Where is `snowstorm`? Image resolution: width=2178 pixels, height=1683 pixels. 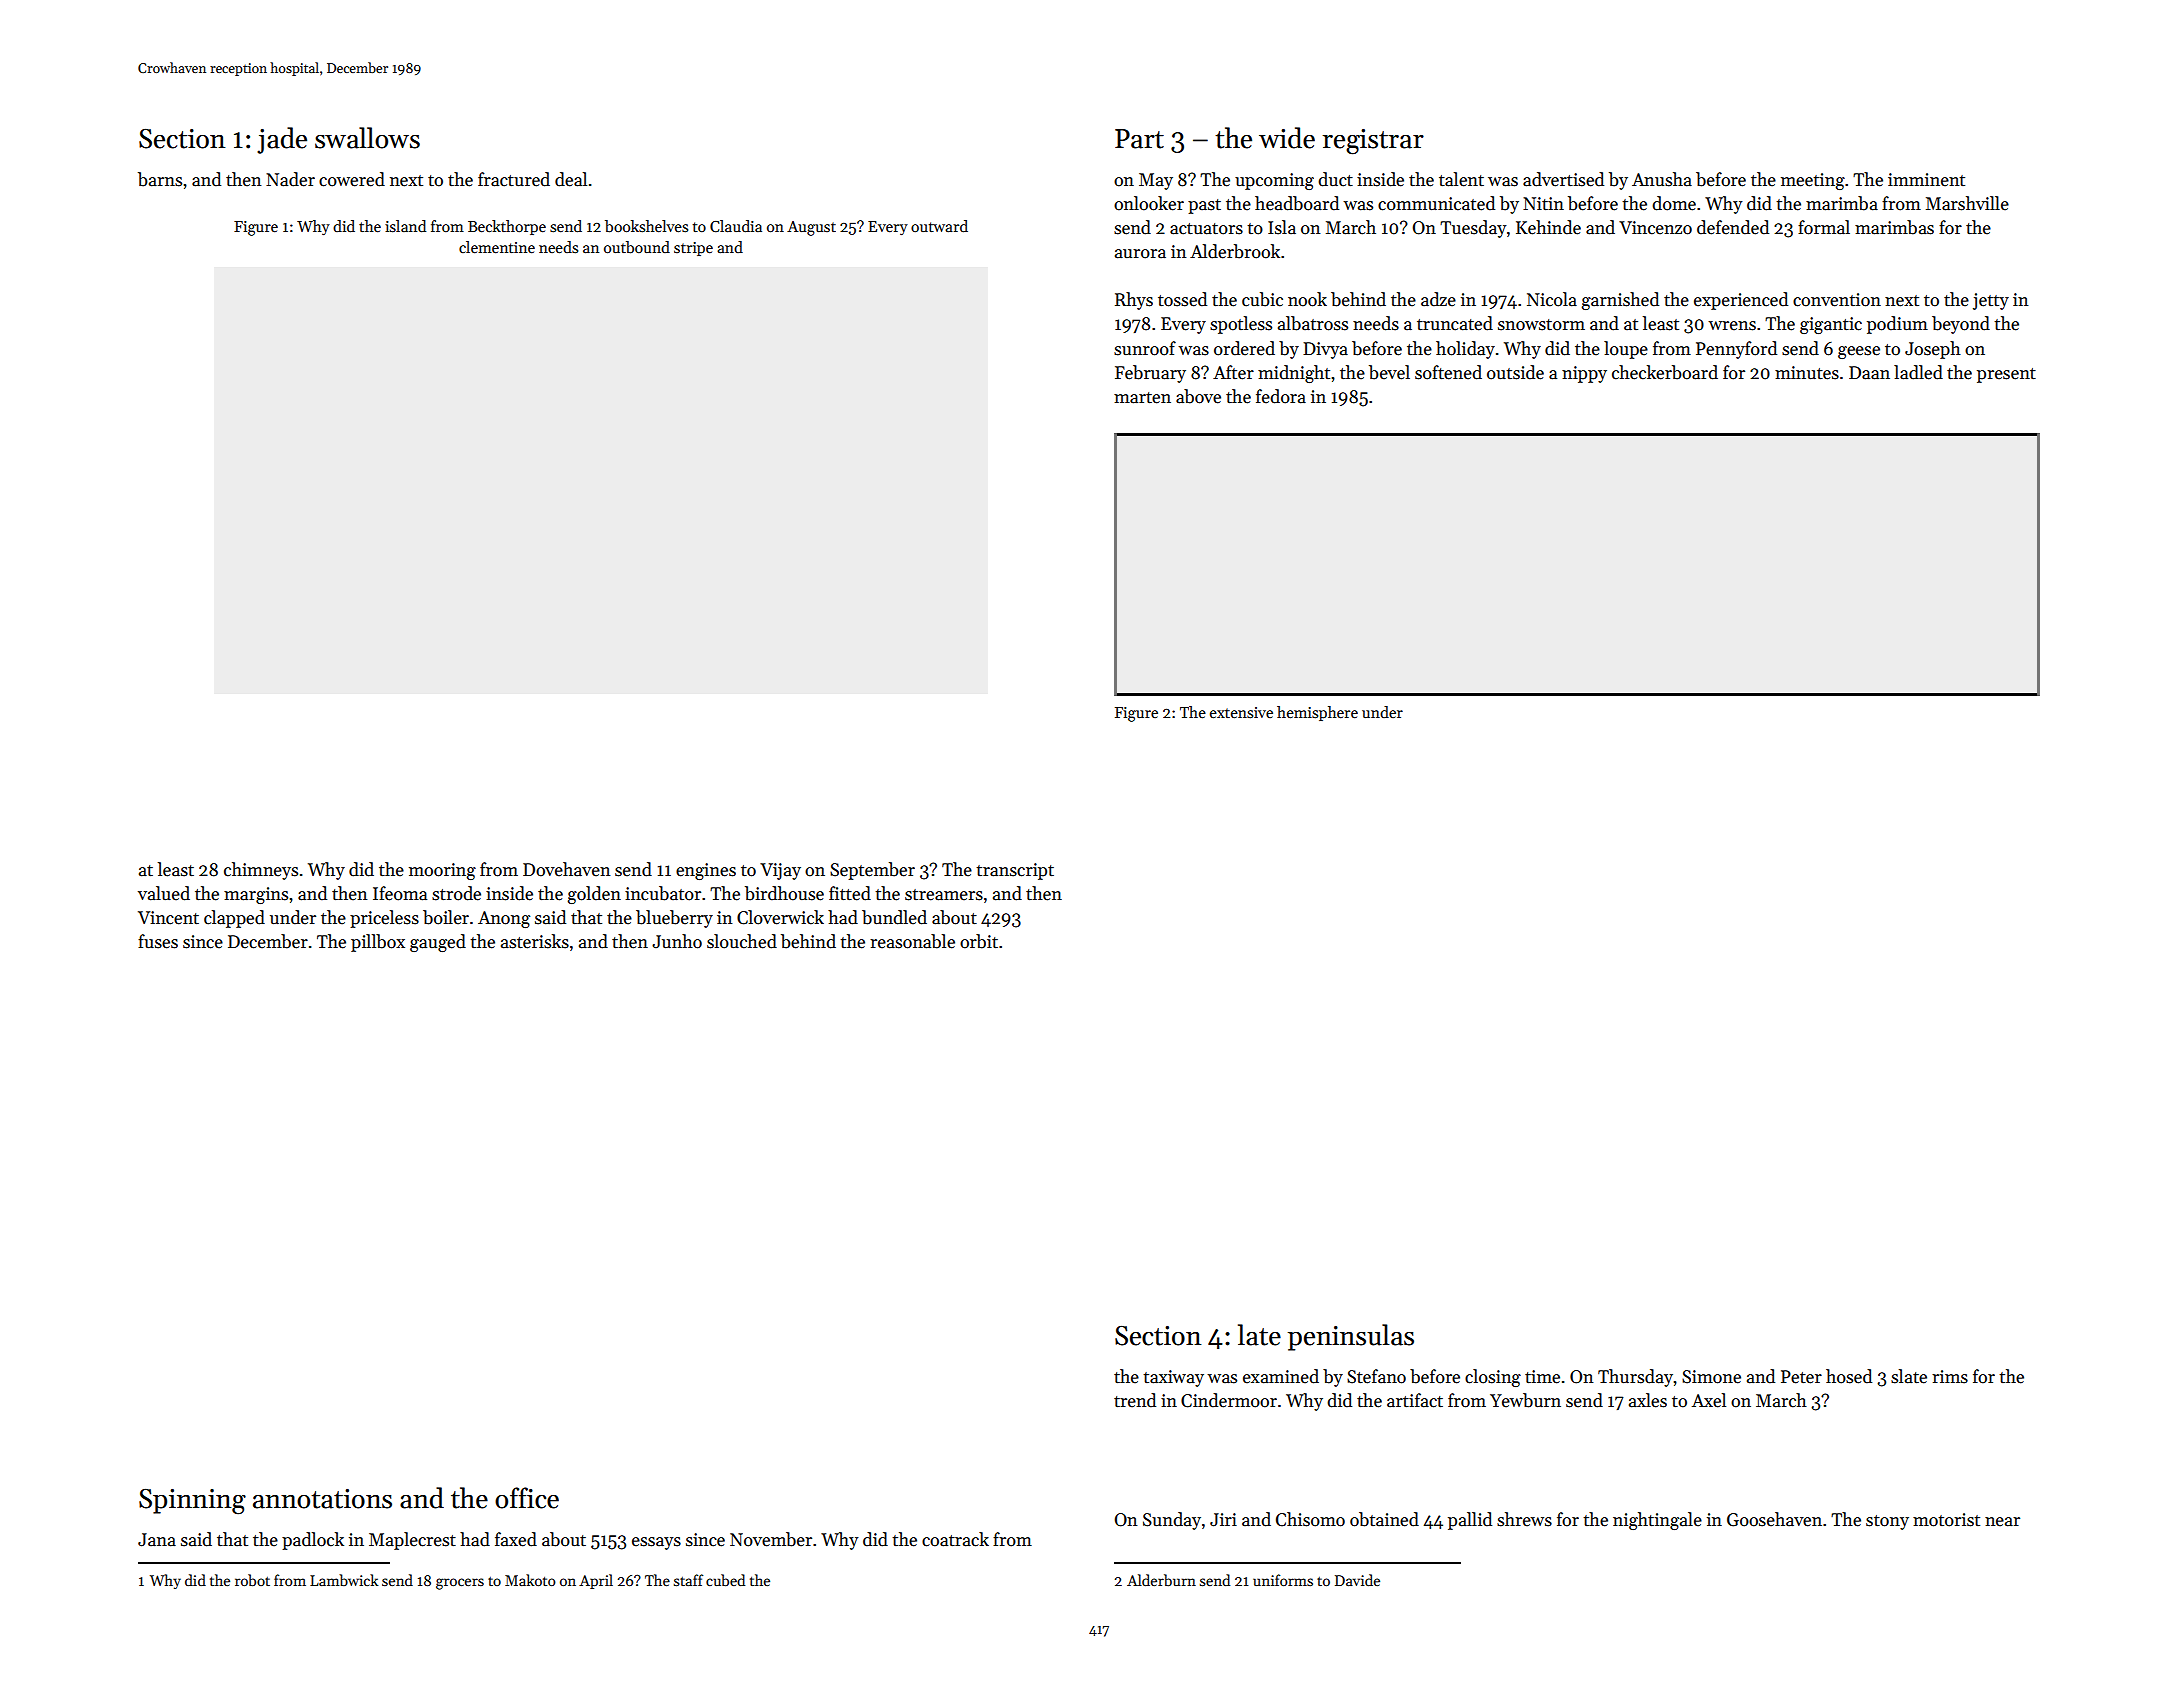
snowstorm is located at coordinates (1541, 325).
